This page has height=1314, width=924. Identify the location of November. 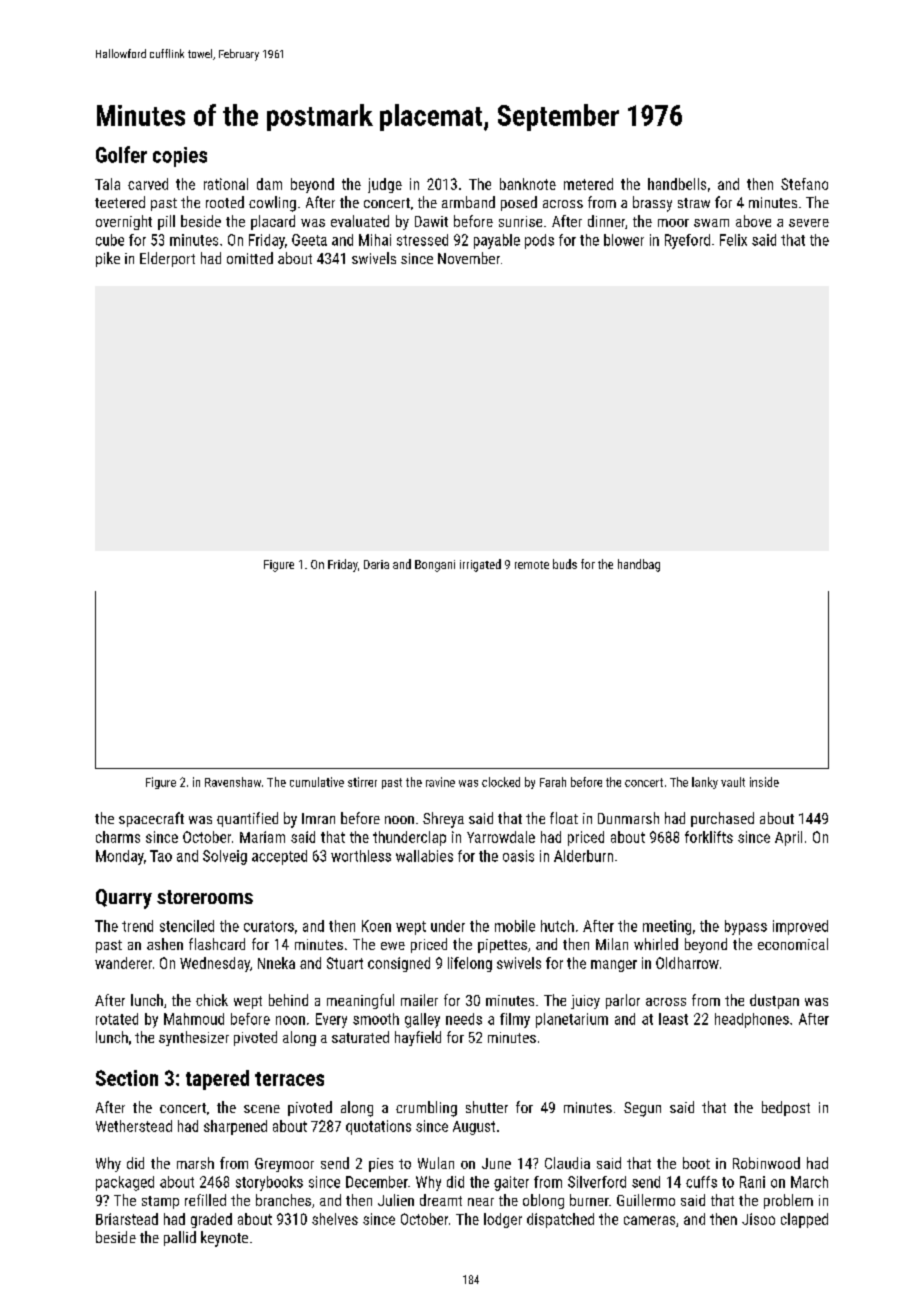
(469, 258).
